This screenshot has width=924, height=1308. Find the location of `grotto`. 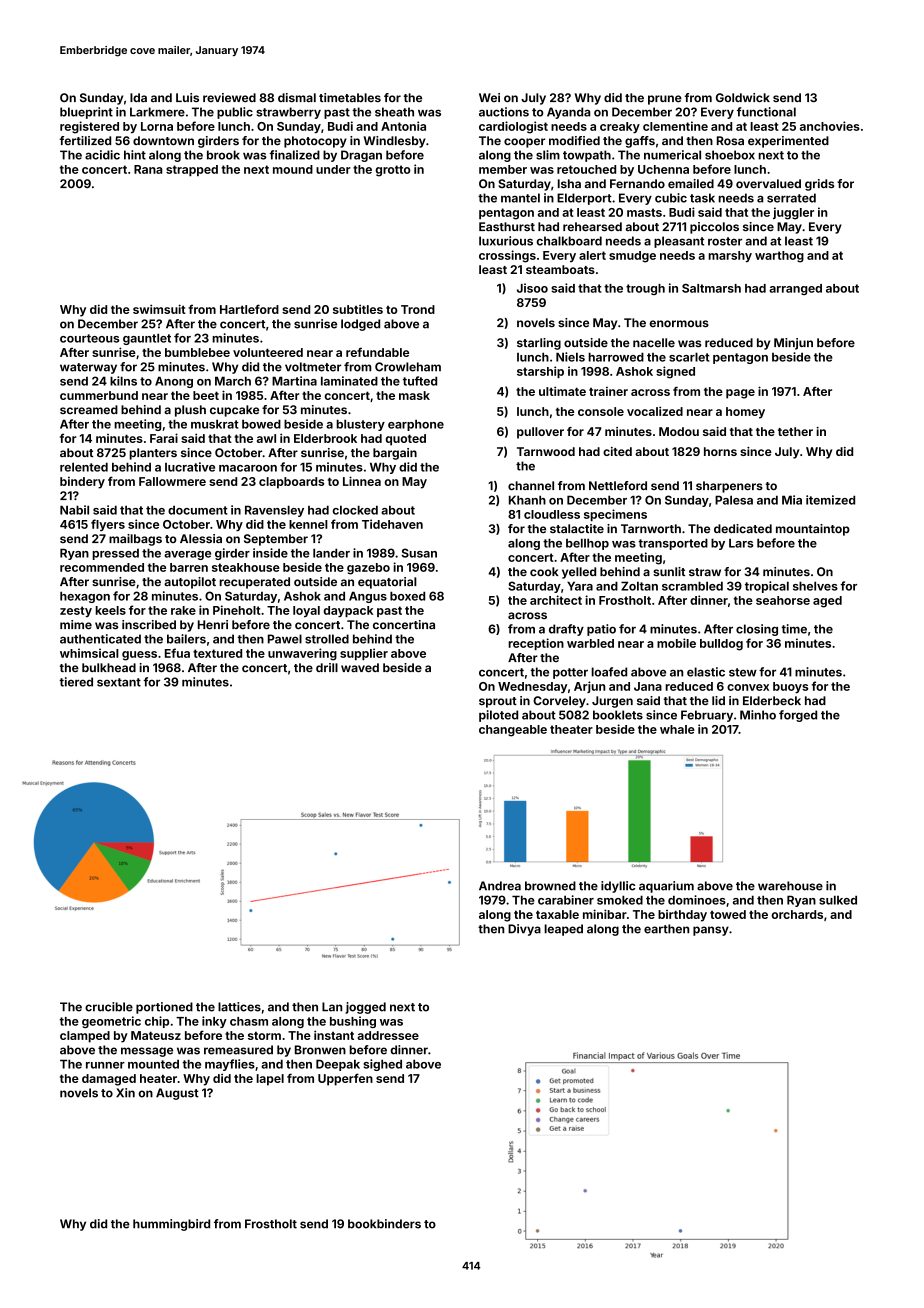

grotto is located at coordinates (393, 171).
